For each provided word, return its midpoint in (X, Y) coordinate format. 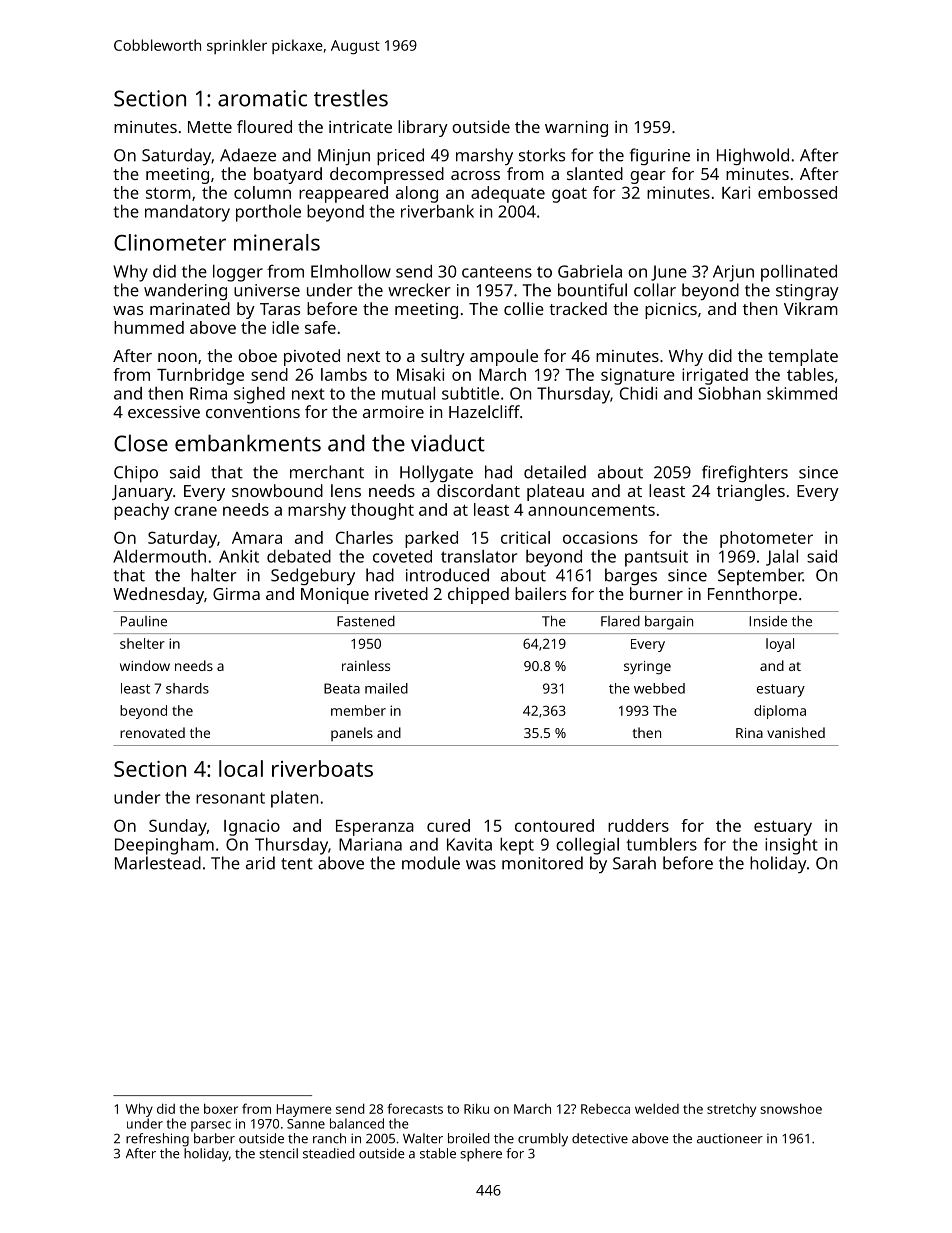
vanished (796, 732)
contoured (554, 825)
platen (294, 799)
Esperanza (375, 828)
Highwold (753, 156)
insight (791, 846)
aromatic (262, 98)
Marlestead (158, 863)
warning (576, 129)
